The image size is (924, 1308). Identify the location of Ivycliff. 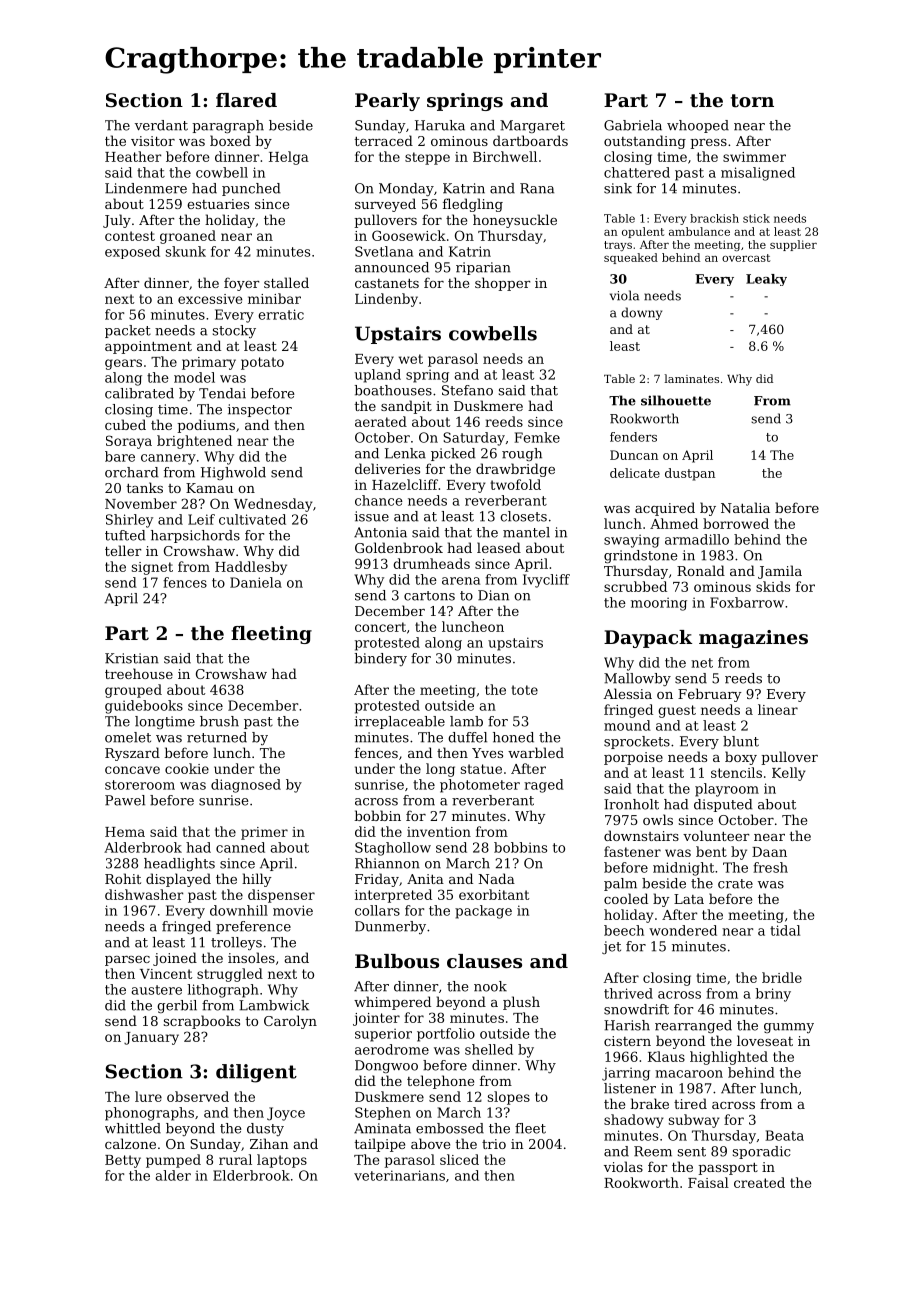
(546, 581).
